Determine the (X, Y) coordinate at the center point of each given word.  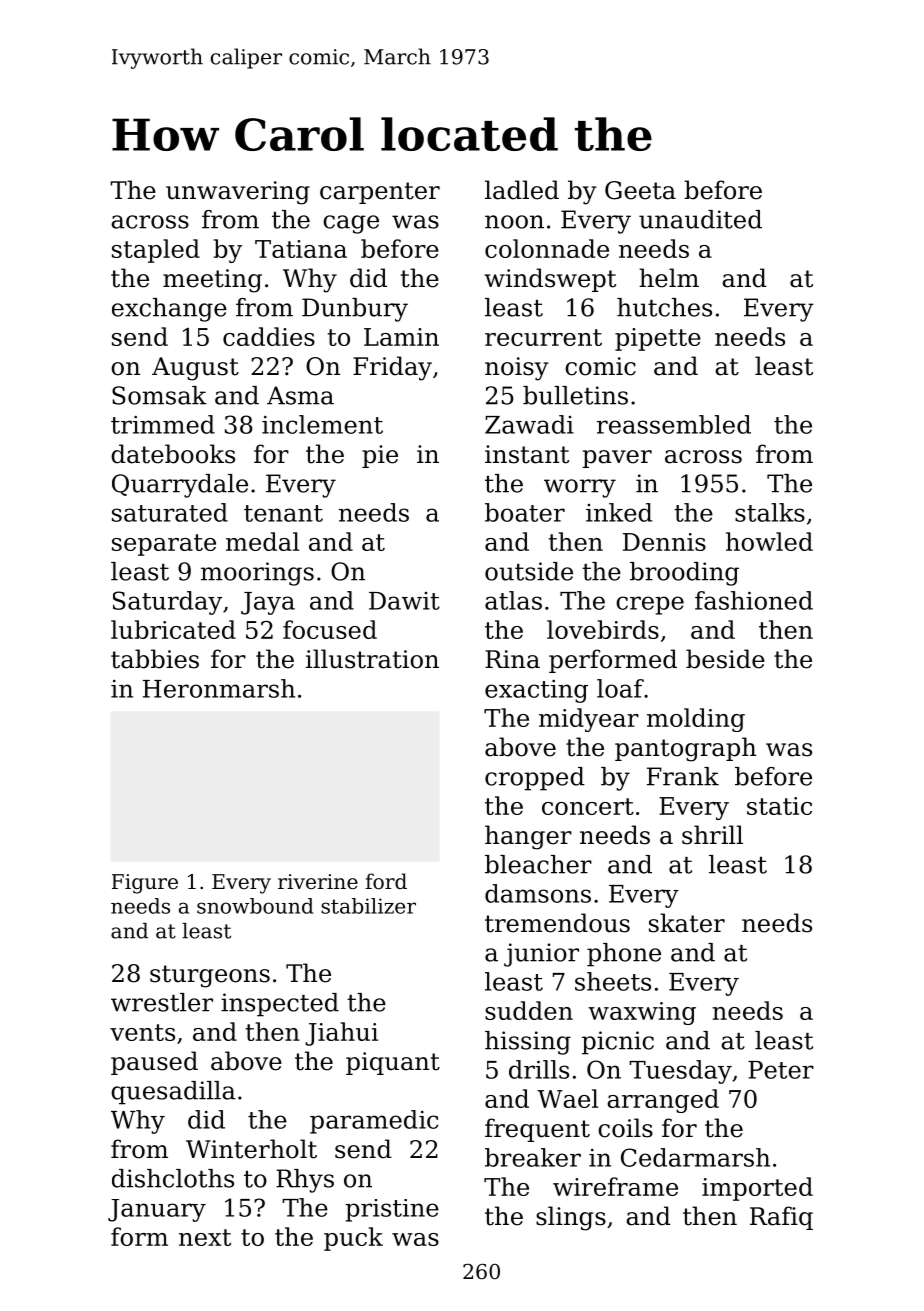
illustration (372, 659)
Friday (392, 368)
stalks (770, 512)
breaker (533, 1157)
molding (696, 720)
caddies (269, 336)
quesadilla (173, 1093)
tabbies (155, 659)
